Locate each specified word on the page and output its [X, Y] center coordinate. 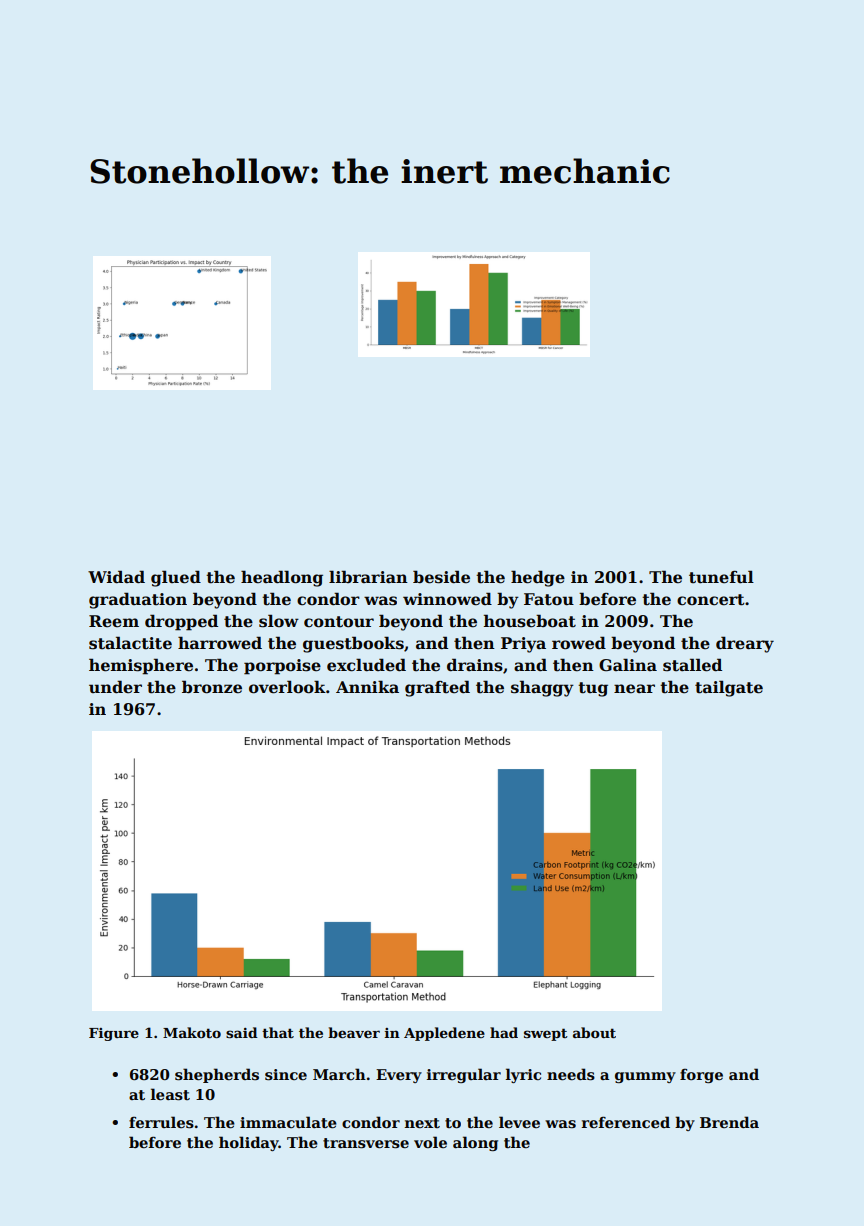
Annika [367, 686]
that [278, 1032]
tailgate [729, 688]
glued [176, 578]
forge [701, 1075]
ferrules [161, 1122]
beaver [354, 1032]
